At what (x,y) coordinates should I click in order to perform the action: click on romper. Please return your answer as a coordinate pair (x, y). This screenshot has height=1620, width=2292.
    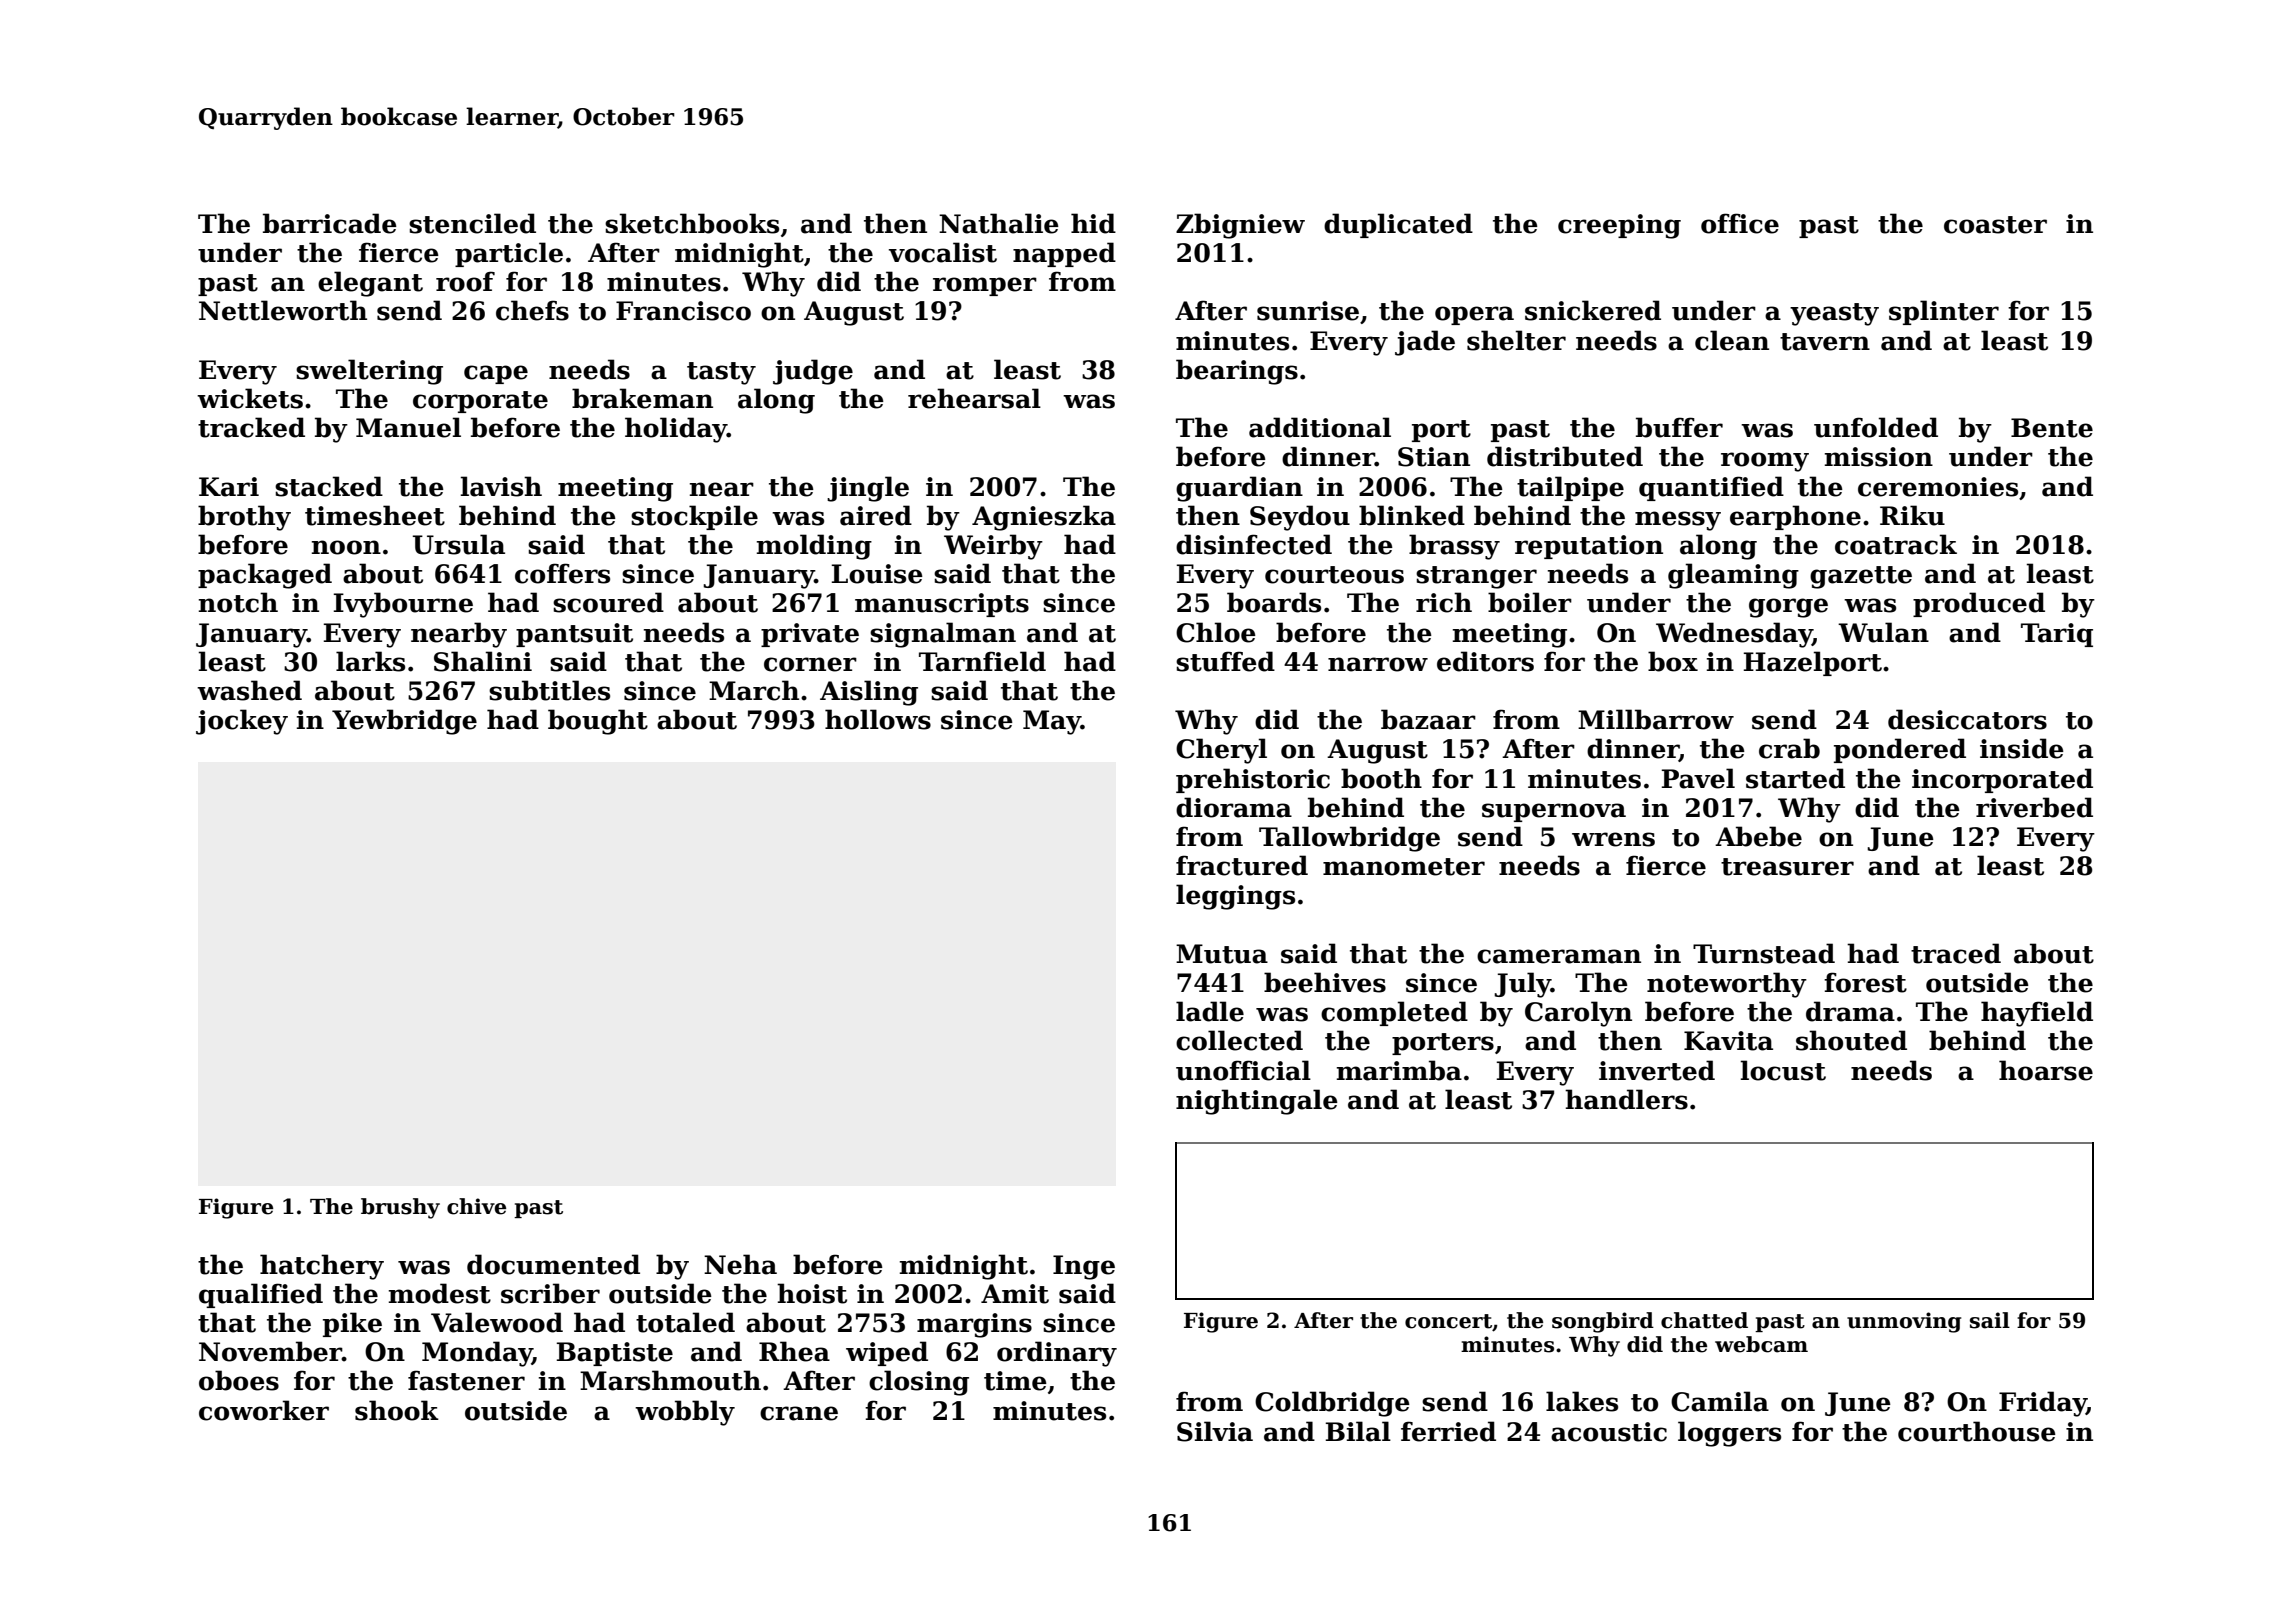
    Looking at the image, I should click on (985, 286).
